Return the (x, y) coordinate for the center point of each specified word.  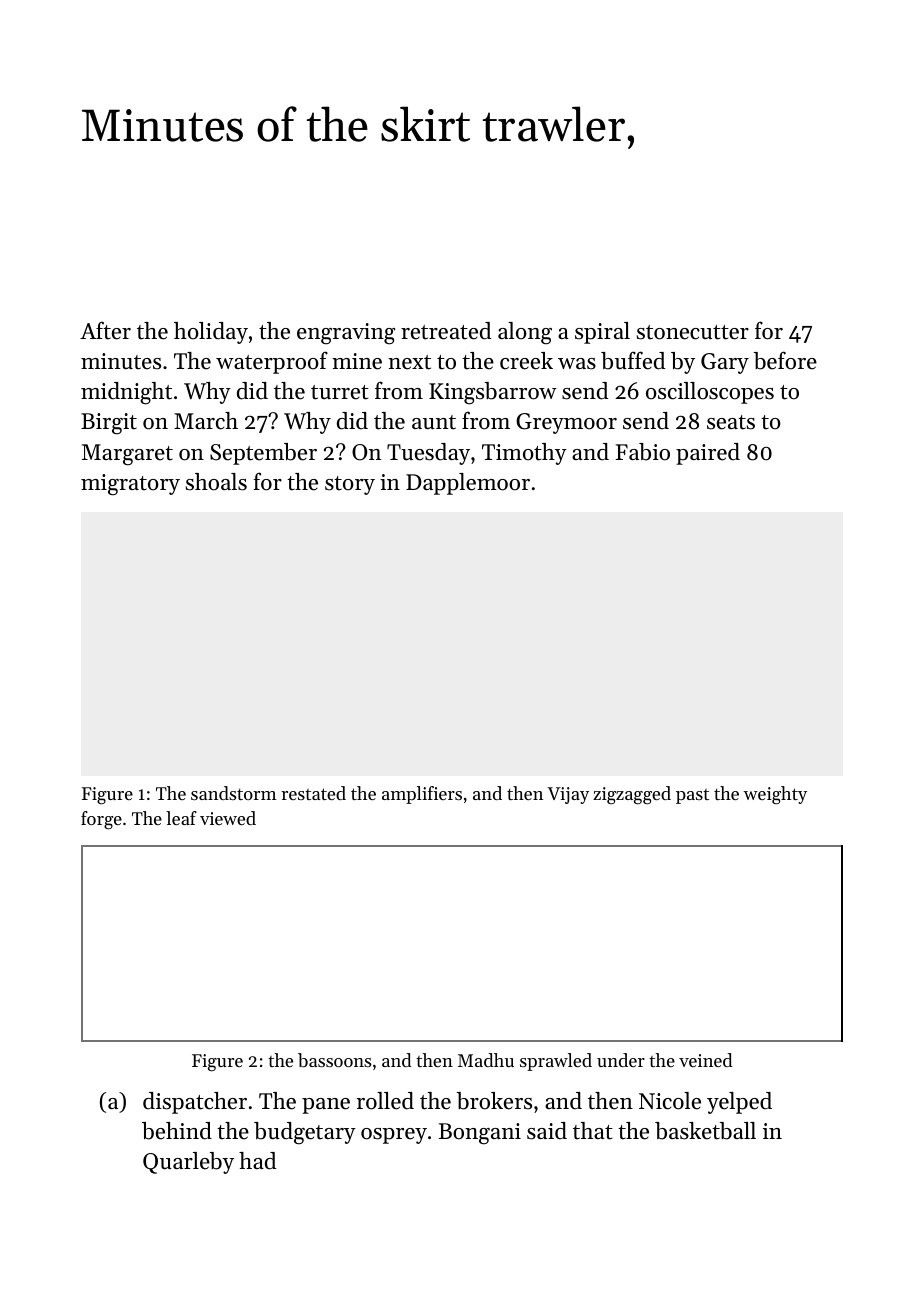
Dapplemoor (468, 484)
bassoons (334, 1060)
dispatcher (195, 1103)
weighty (775, 795)
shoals (216, 482)
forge (101, 820)
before (785, 360)
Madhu (486, 1060)
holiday (211, 333)
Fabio (643, 452)
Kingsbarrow (493, 393)
